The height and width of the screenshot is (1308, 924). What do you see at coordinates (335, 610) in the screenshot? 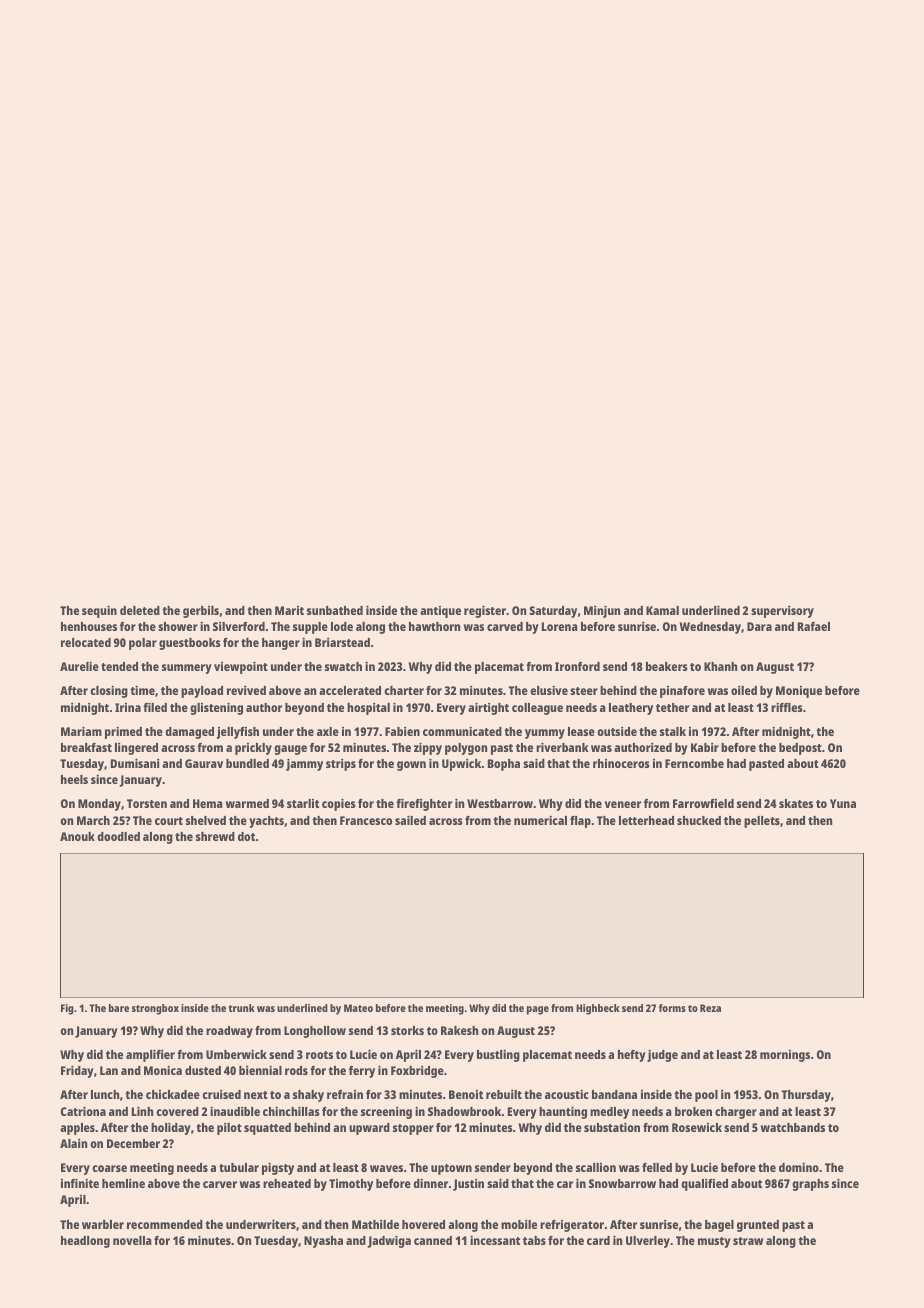
I see `sunbathed` at bounding box center [335, 610].
